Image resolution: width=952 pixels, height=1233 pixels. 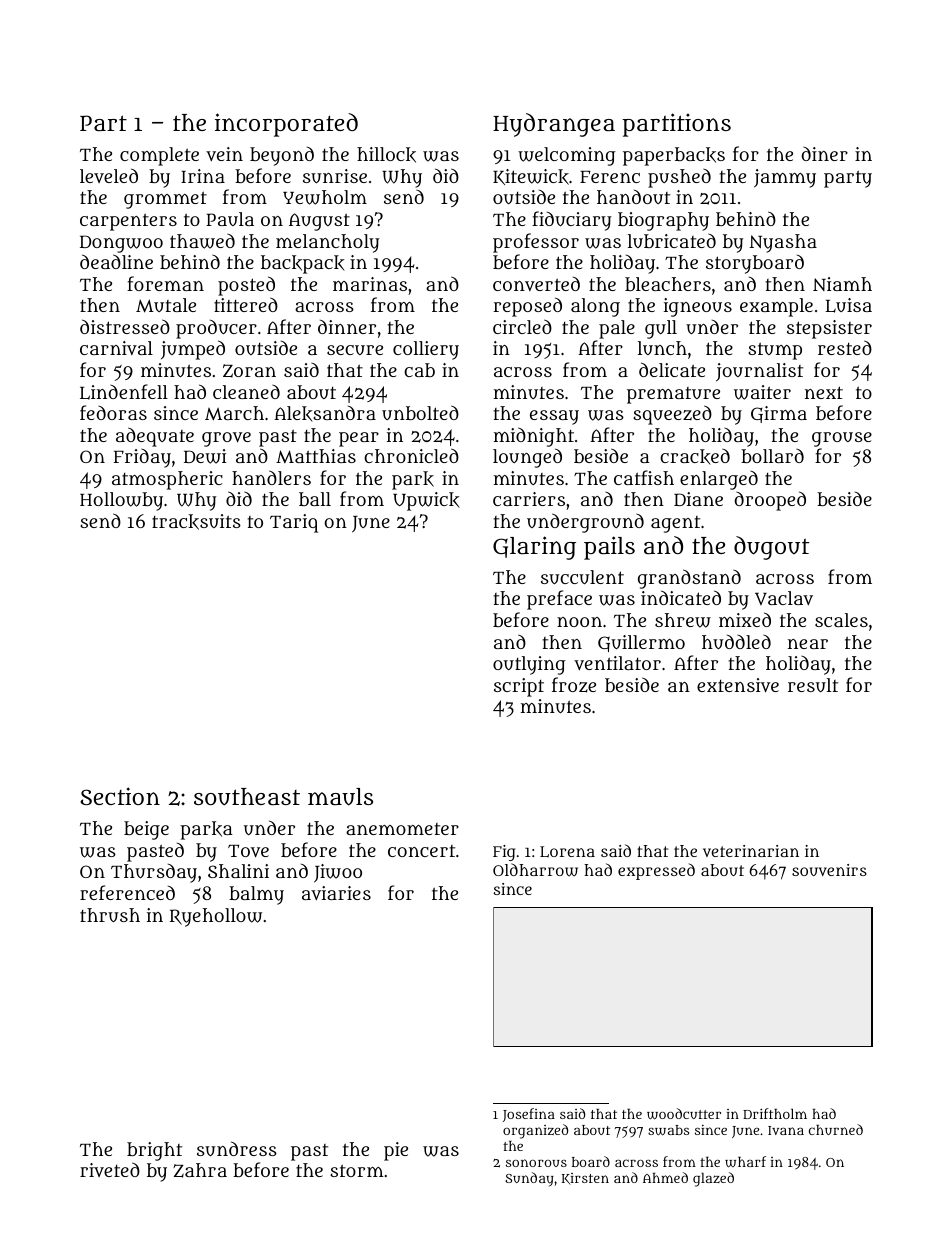 I want to click on thrush, so click(x=110, y=915).
